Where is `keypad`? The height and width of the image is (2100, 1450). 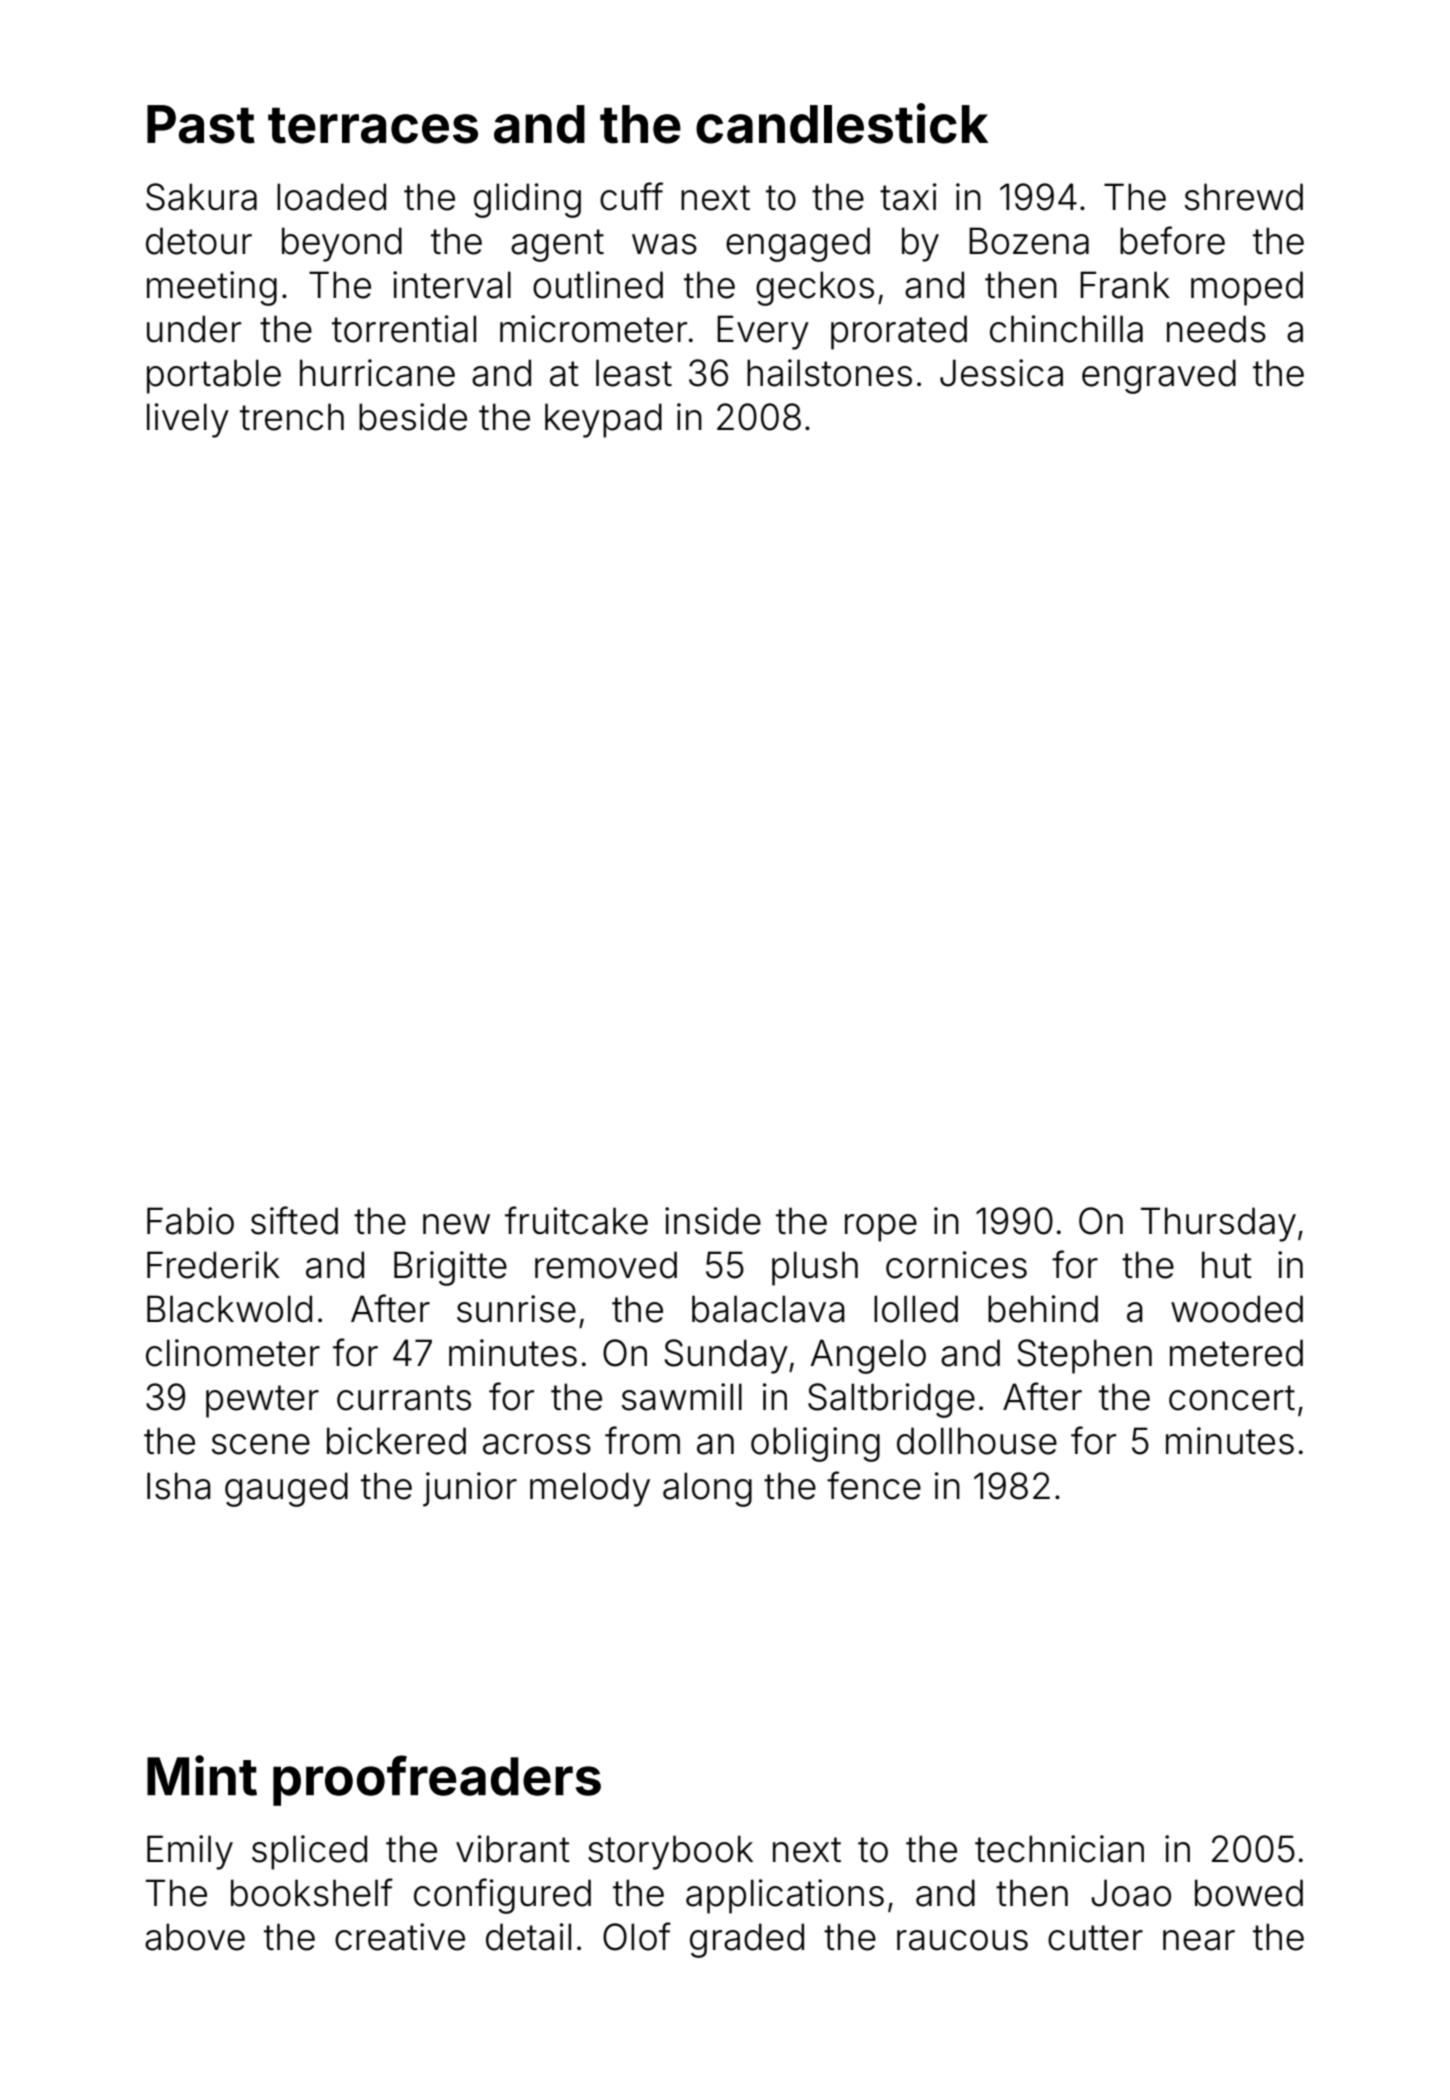
keypad is located at coordinates (603, 420).
